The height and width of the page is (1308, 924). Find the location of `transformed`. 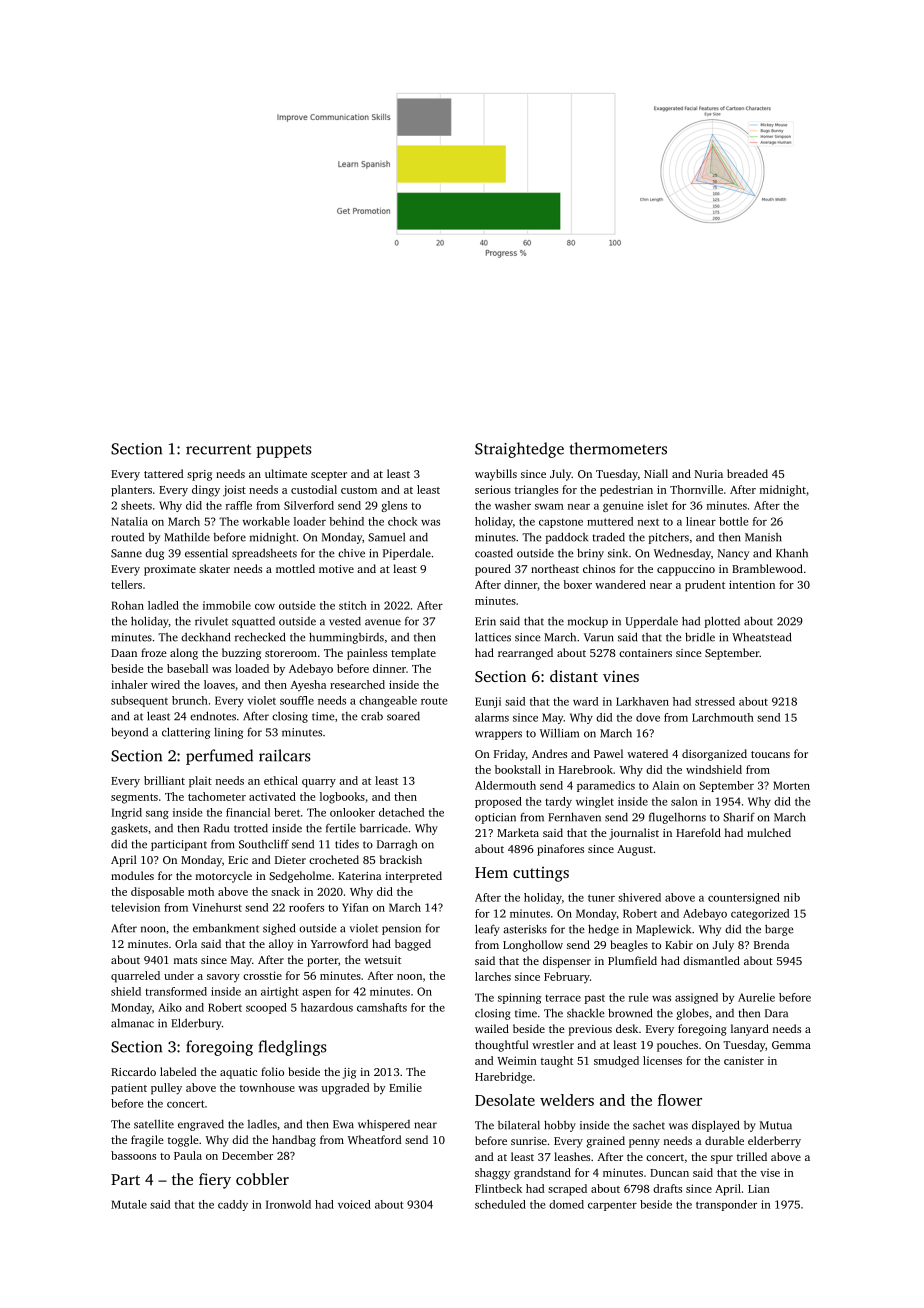

transformed is located at coordinates (176, 991).
